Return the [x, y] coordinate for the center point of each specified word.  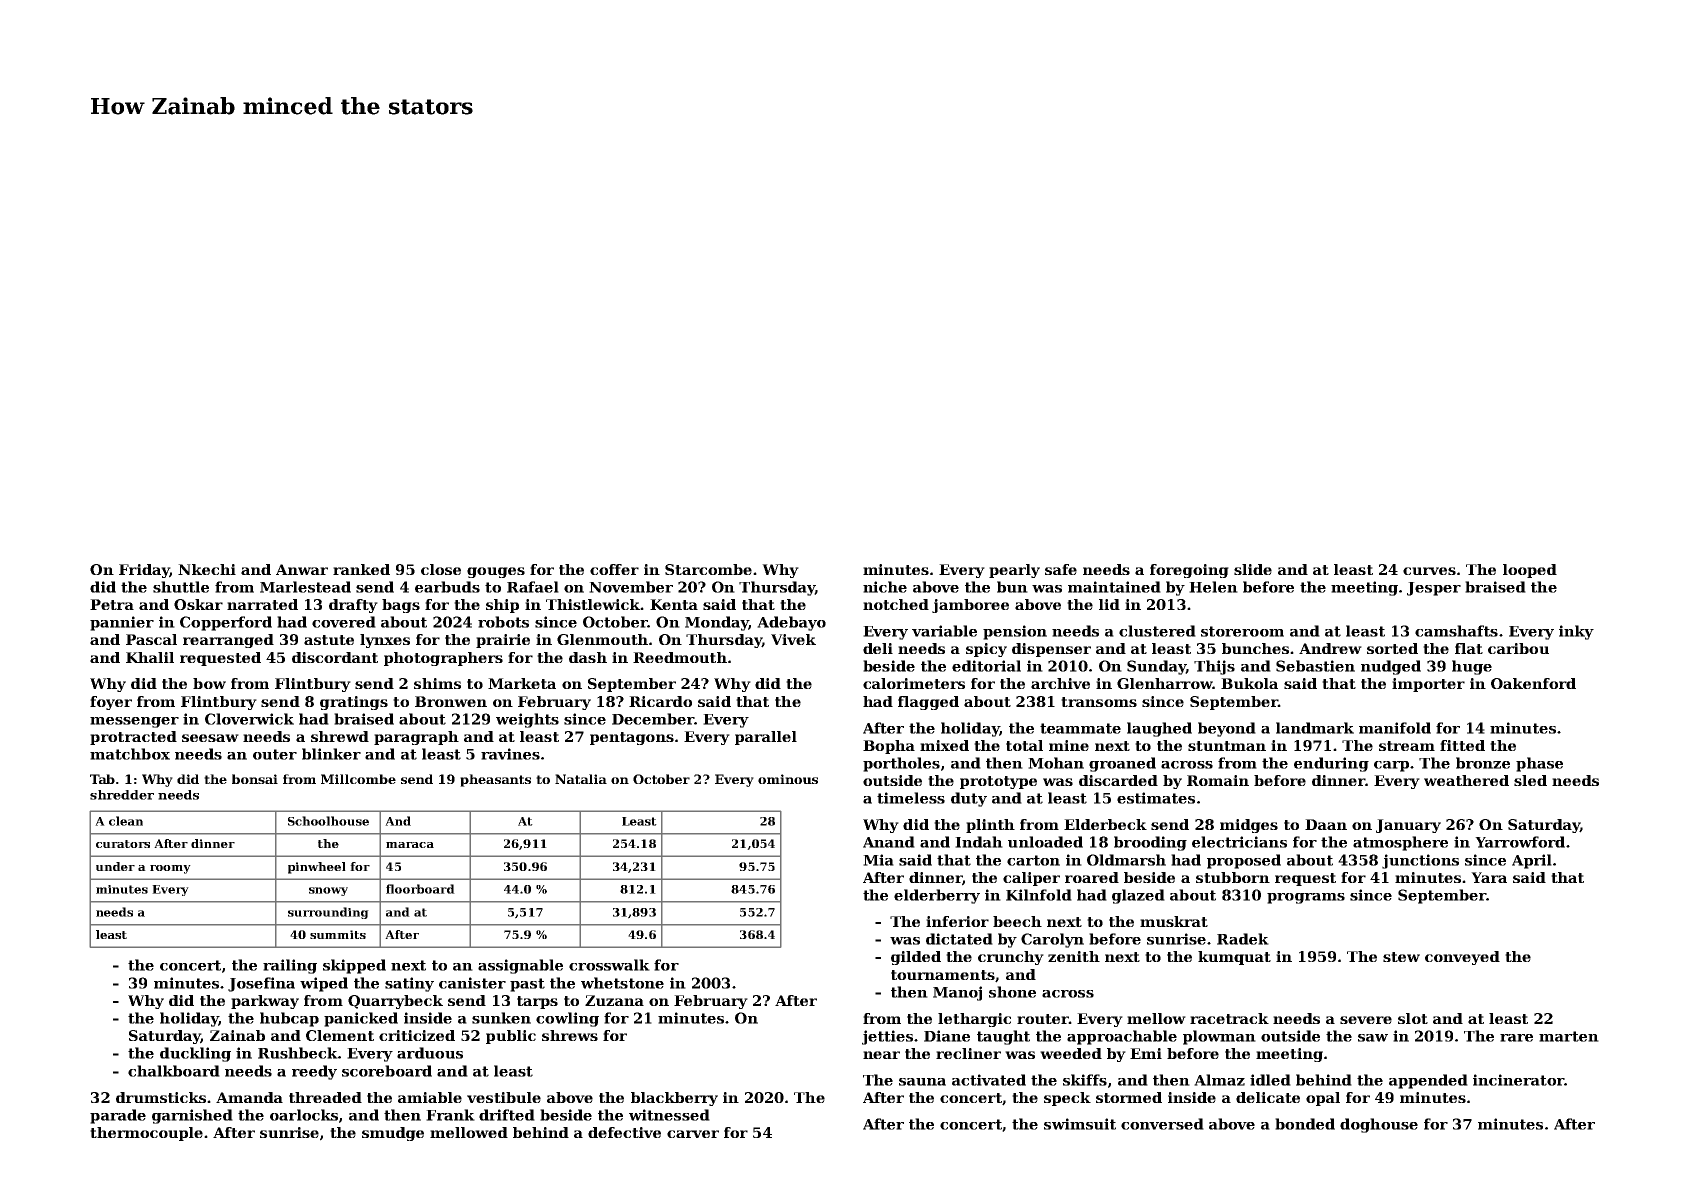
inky [1576, 632]
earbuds [447, 587]
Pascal [151, 639]
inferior [957, 921]
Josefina [261, 984]
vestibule [504, 1097]
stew [1401, 957]
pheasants [495, 780]
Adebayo [791, 623]
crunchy [1011, 958]
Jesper [1434, 589]
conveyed [1462, 958]
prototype [998, 782]
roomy [170, 869]
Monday [717, 623]
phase [1539, 764]
